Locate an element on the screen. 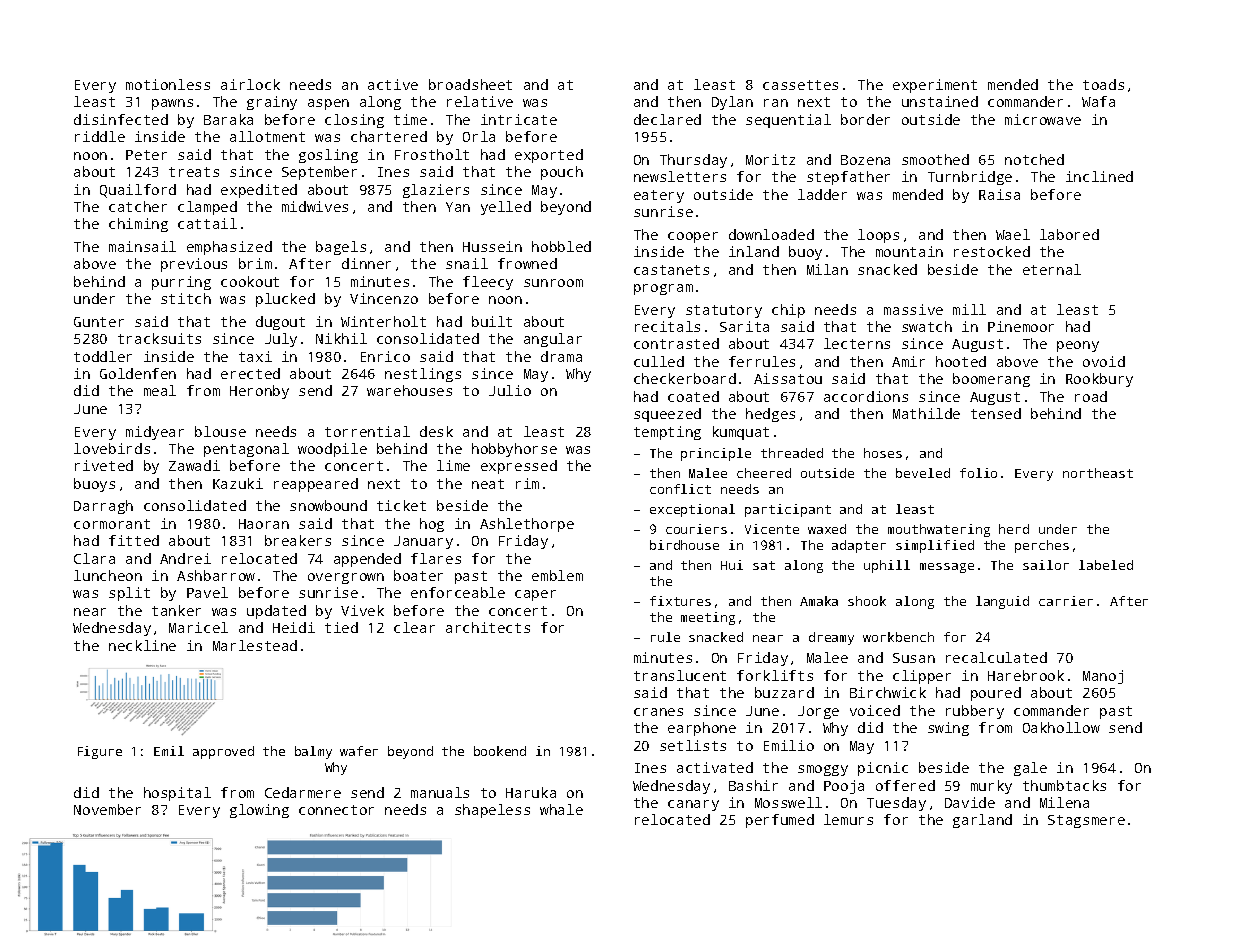  connector is located at coordinates (336, 810).
